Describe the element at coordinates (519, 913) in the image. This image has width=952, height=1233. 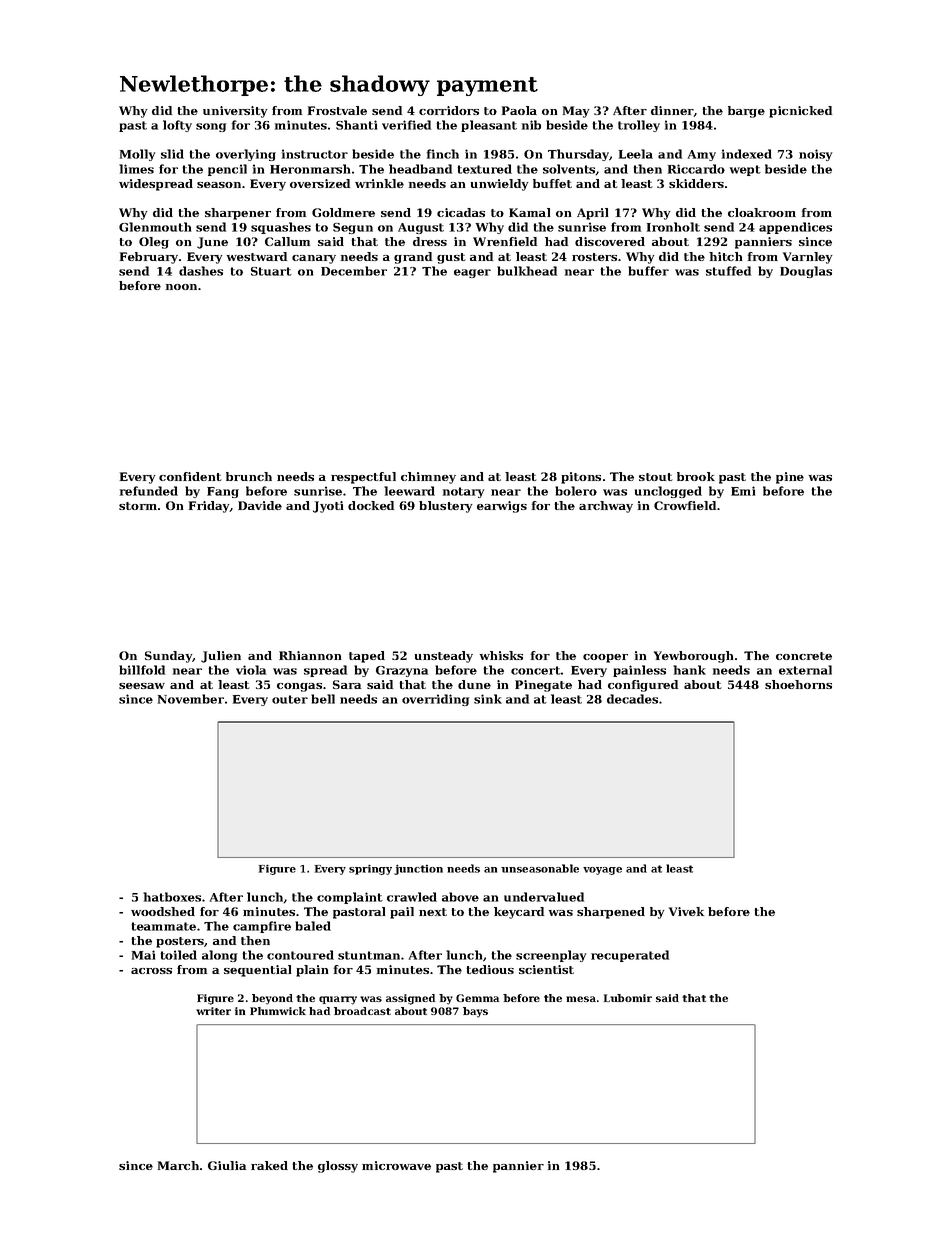
I see `keycard` at that location.
